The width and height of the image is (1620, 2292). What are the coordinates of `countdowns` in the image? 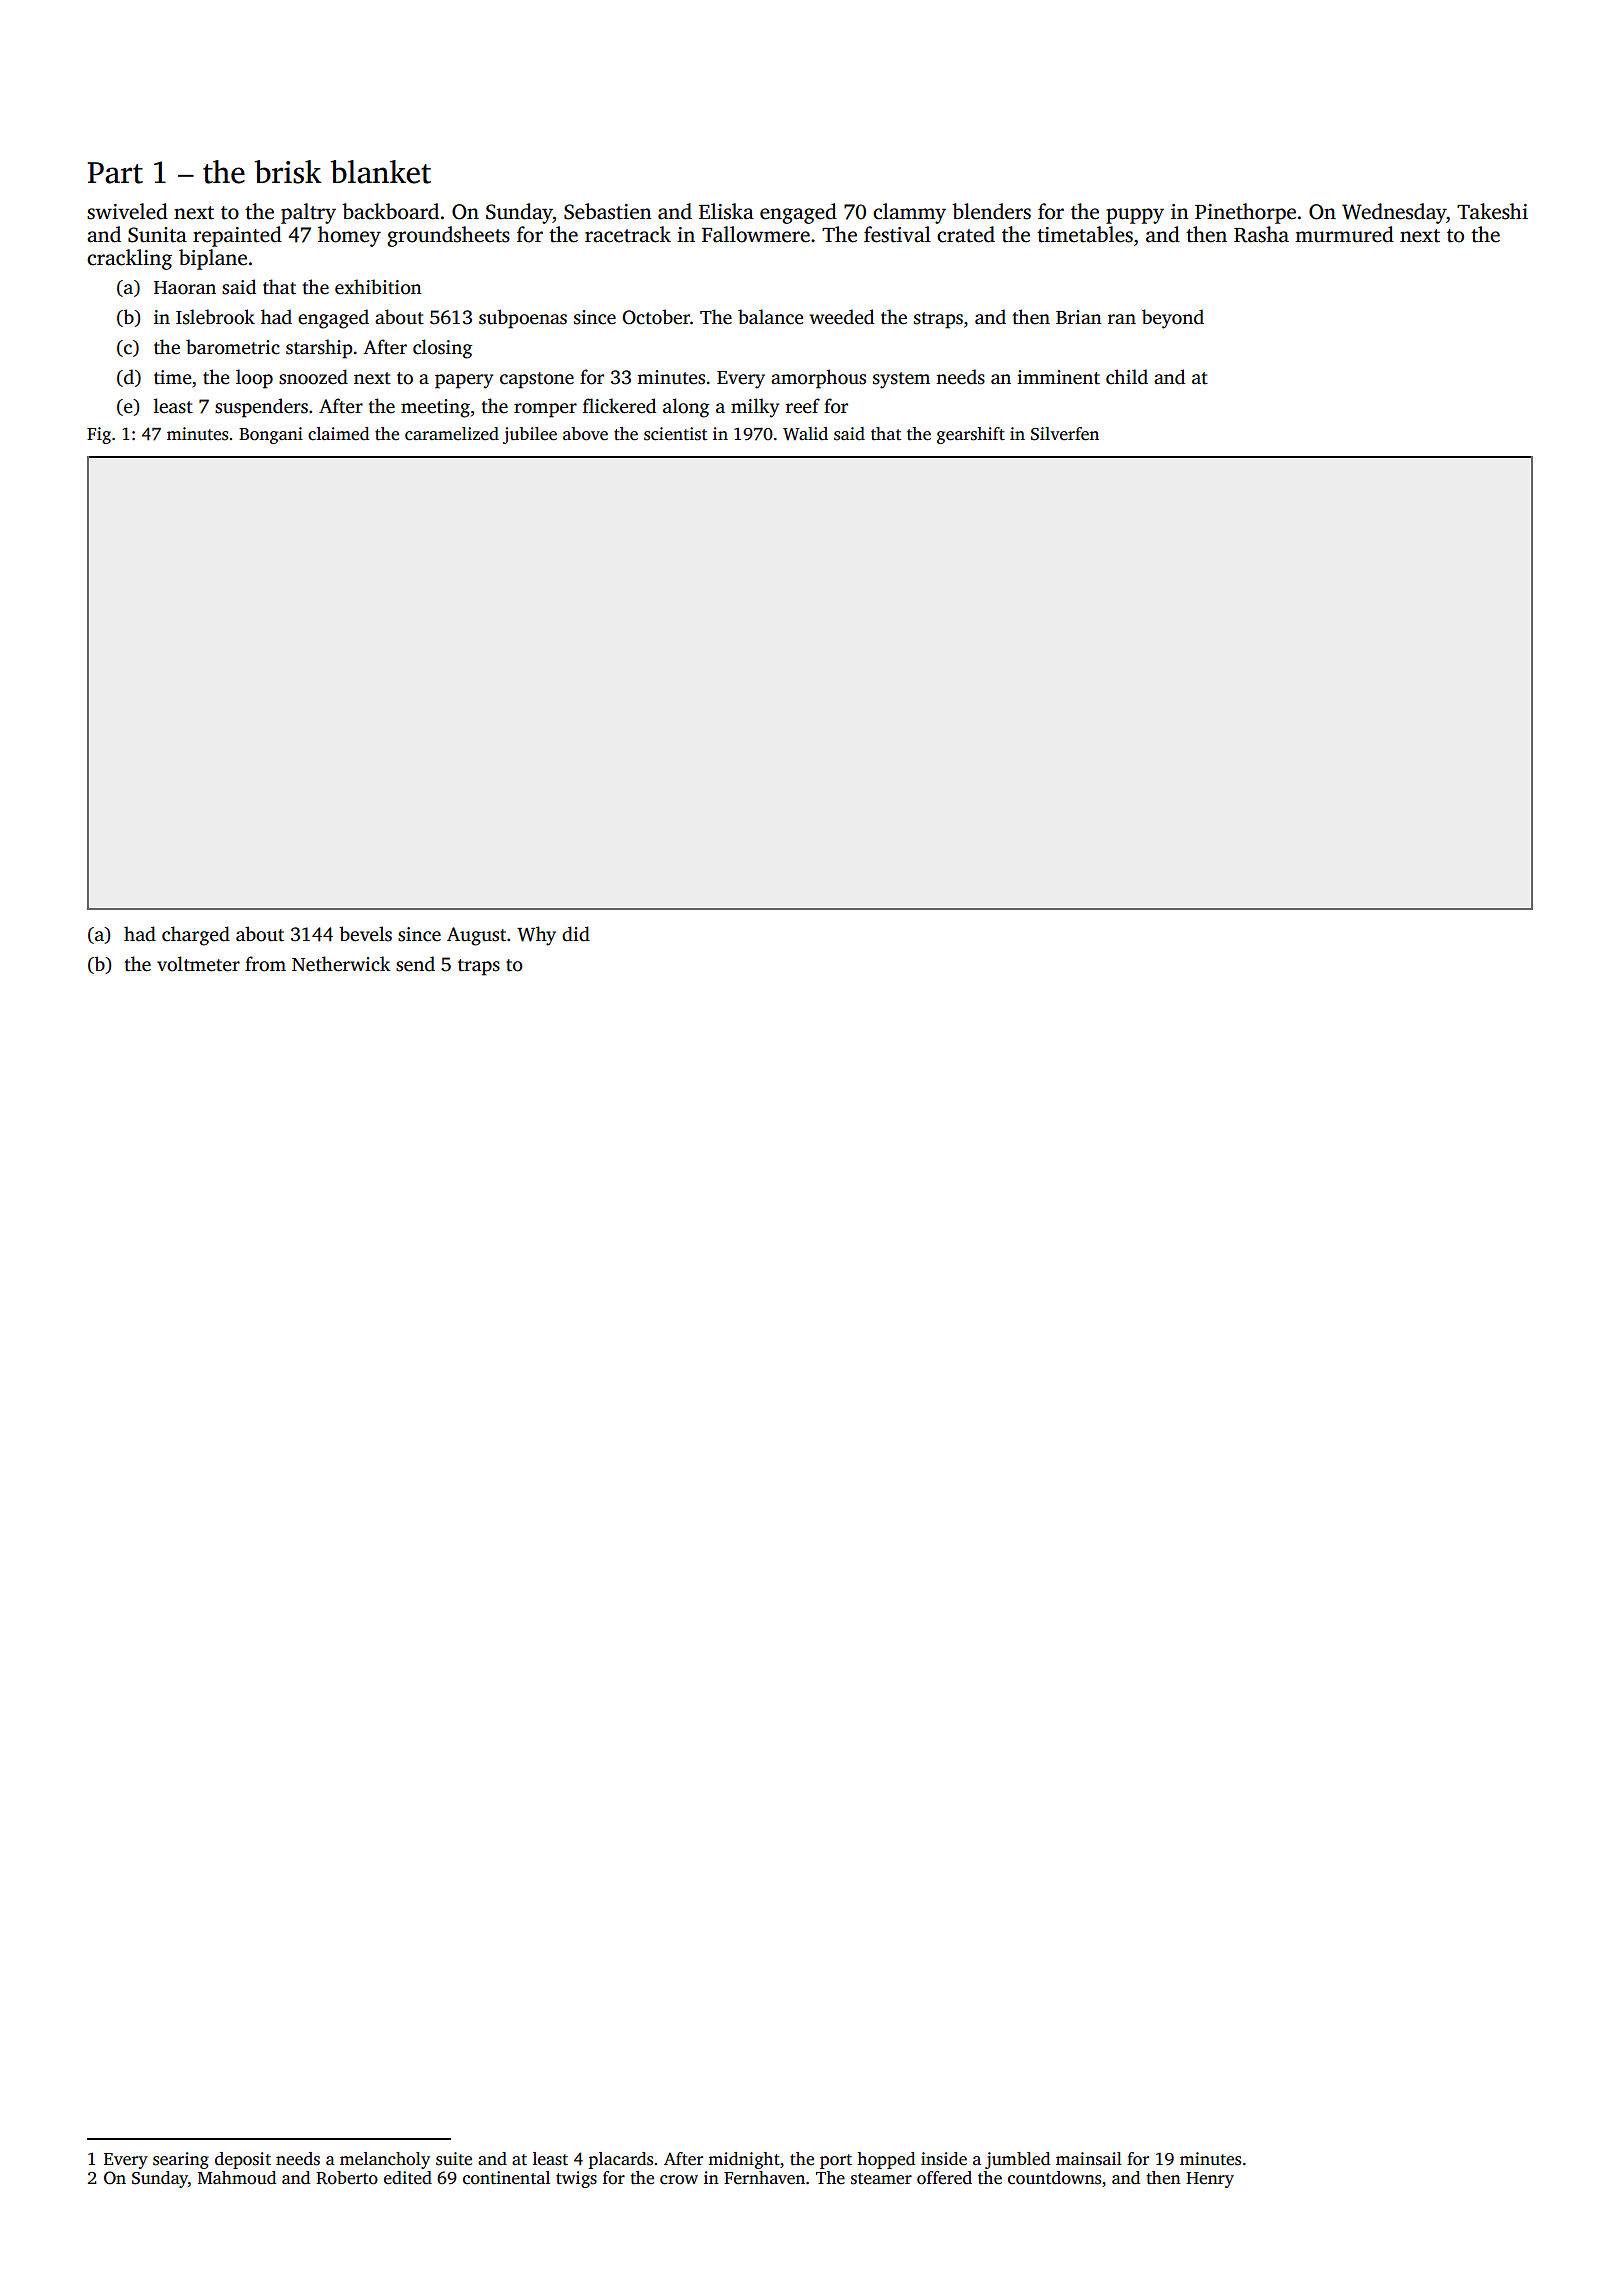 It's located at (1054, 2178).
